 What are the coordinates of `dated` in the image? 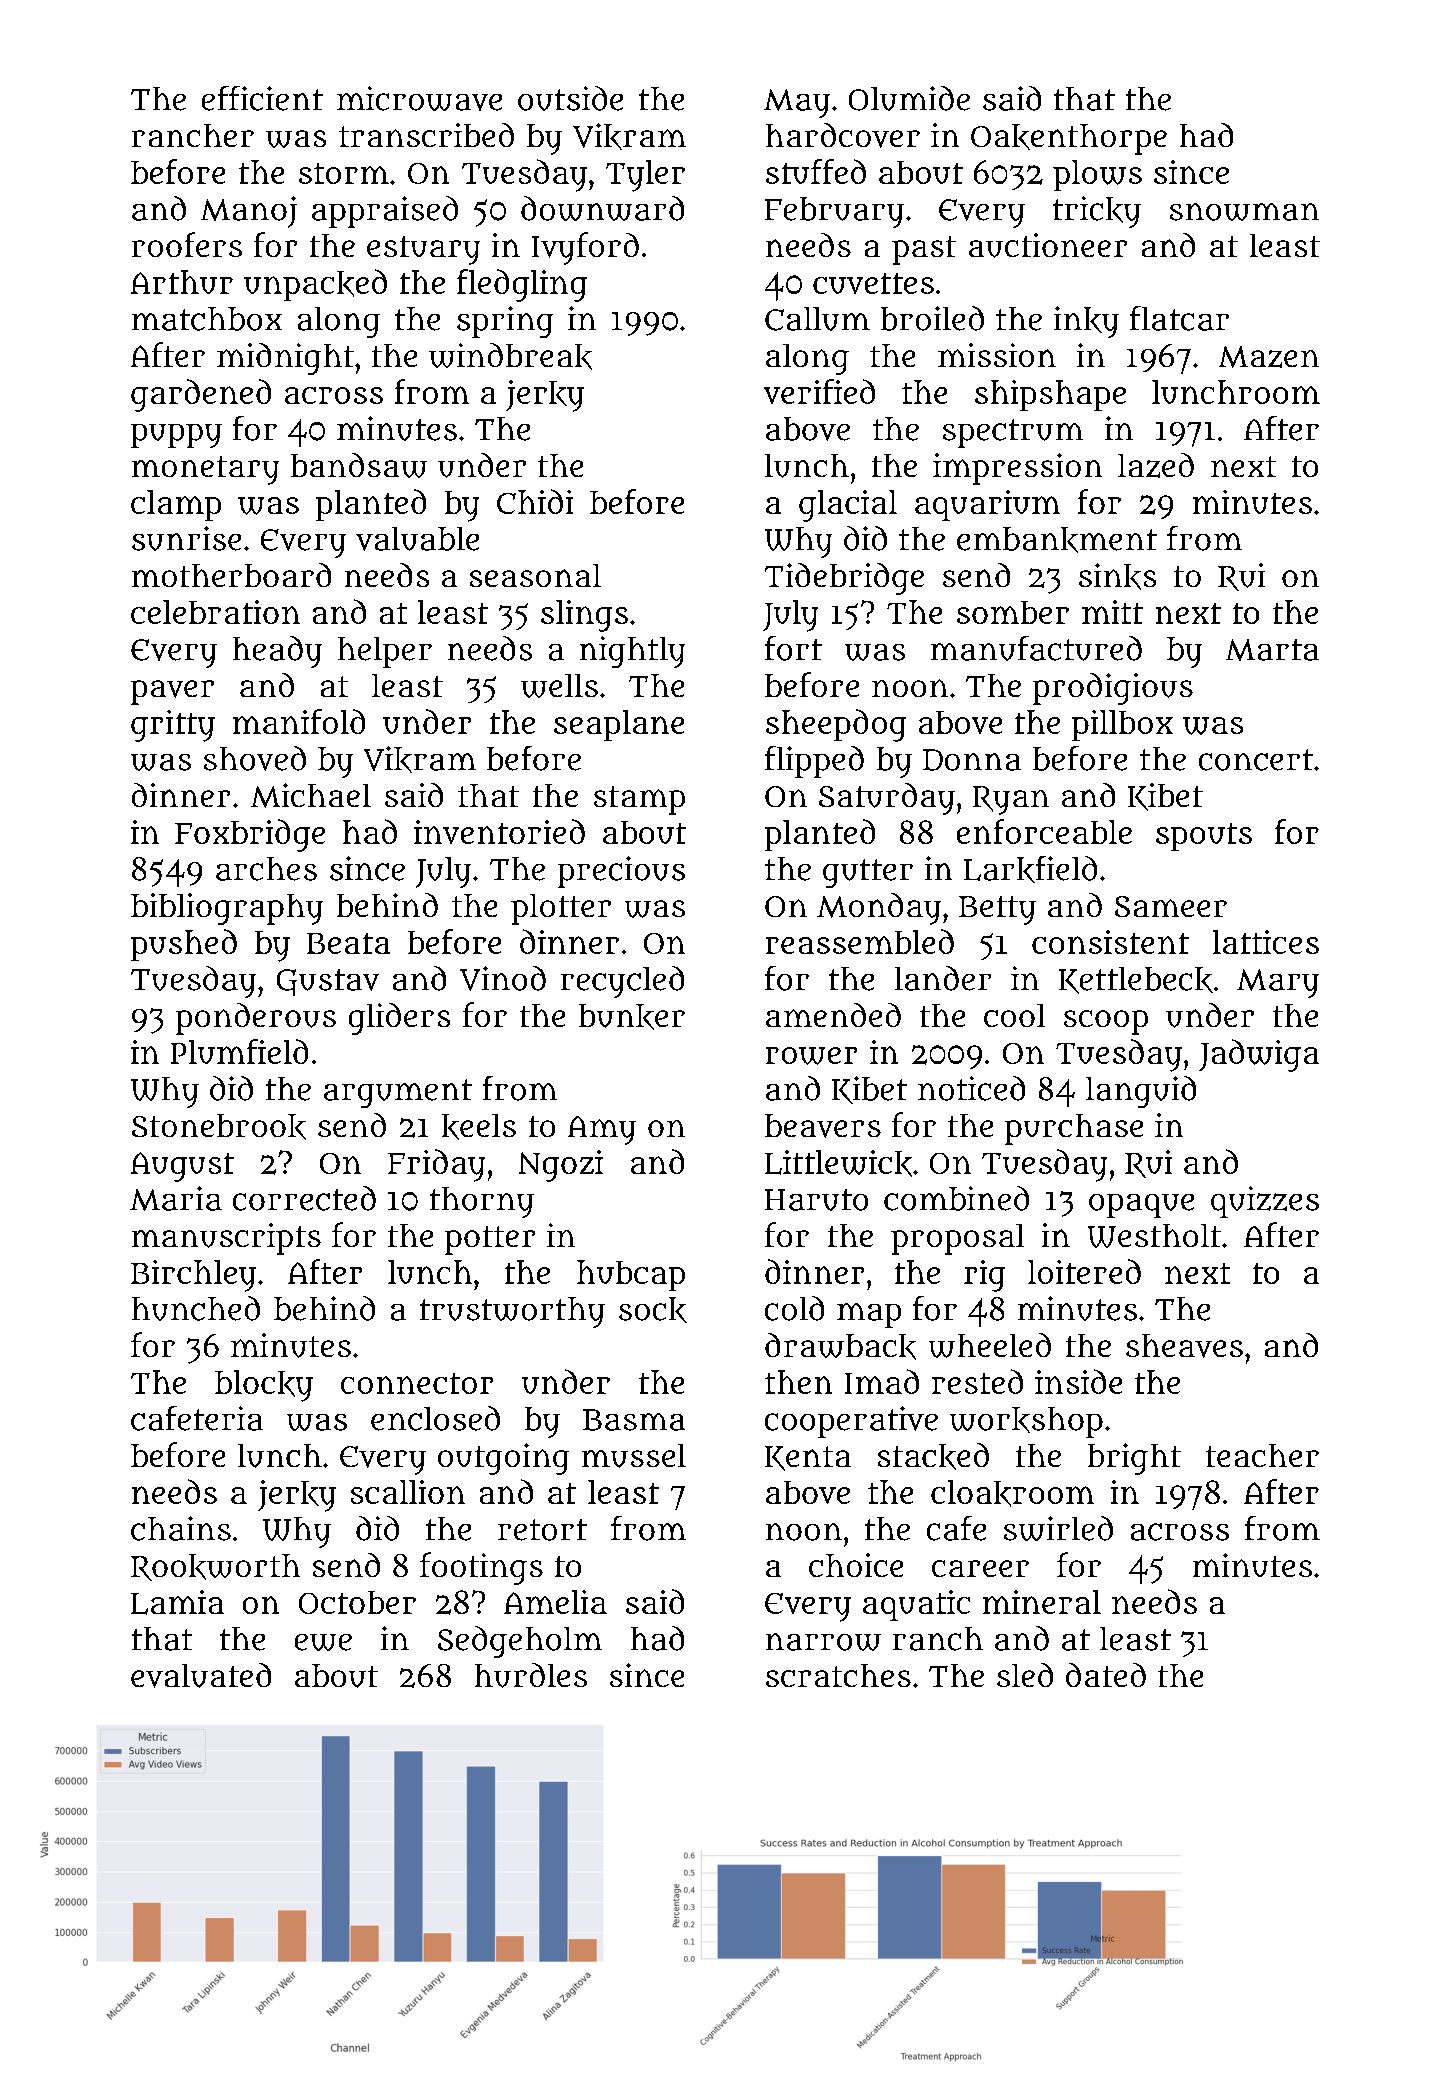 It's located at (1106, 1675).
